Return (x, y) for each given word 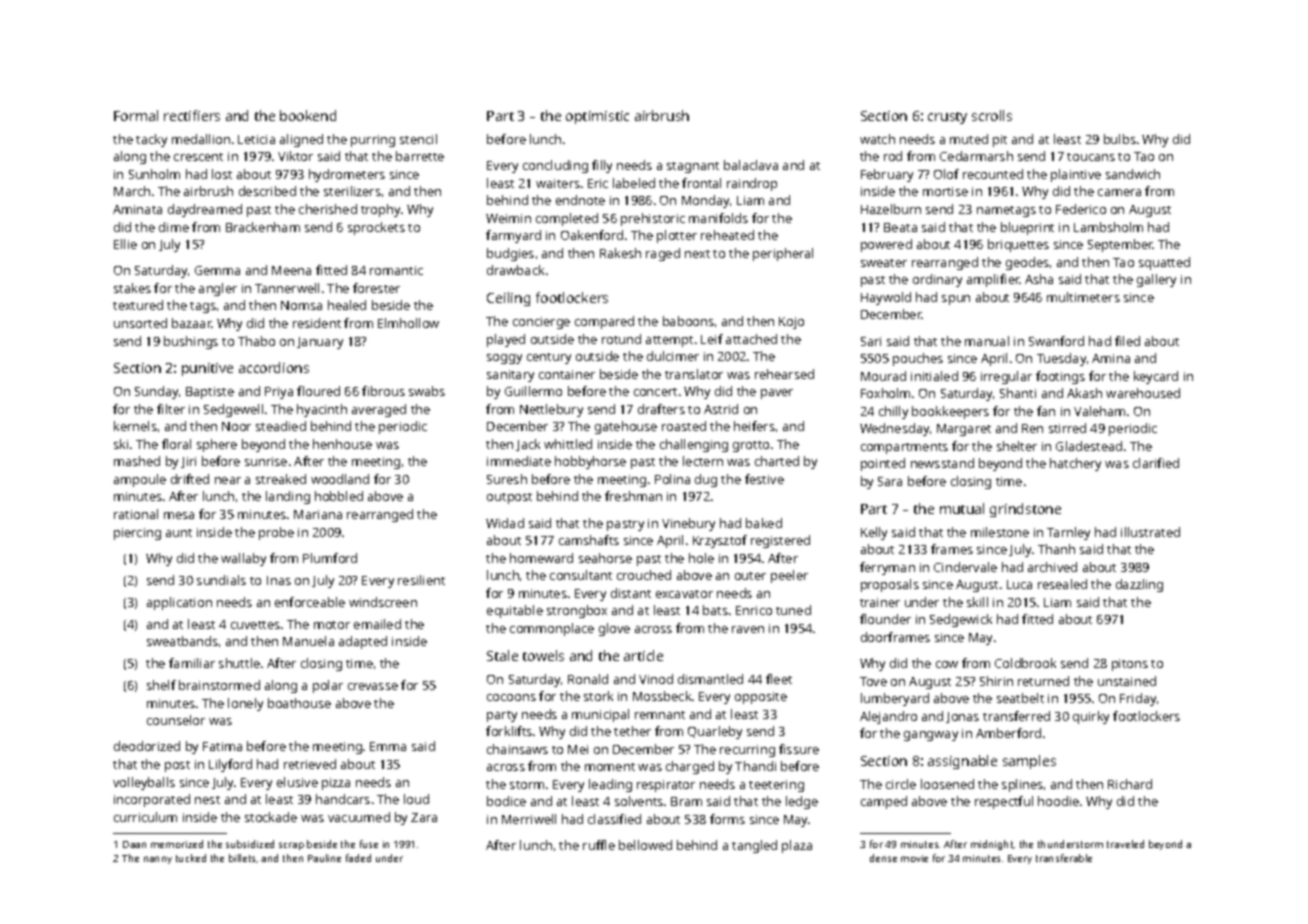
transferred (1016, 716)
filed (1127, 341)
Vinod (656, 679)
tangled (754, 846)
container (567, 374)
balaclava (751, 165)
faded (358, 858)
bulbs (1120, 139)
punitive (207, 369)
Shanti (1018, 393)
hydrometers (347, 175)
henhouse (342, 444)
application (179, 603)
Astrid (721, 409)
